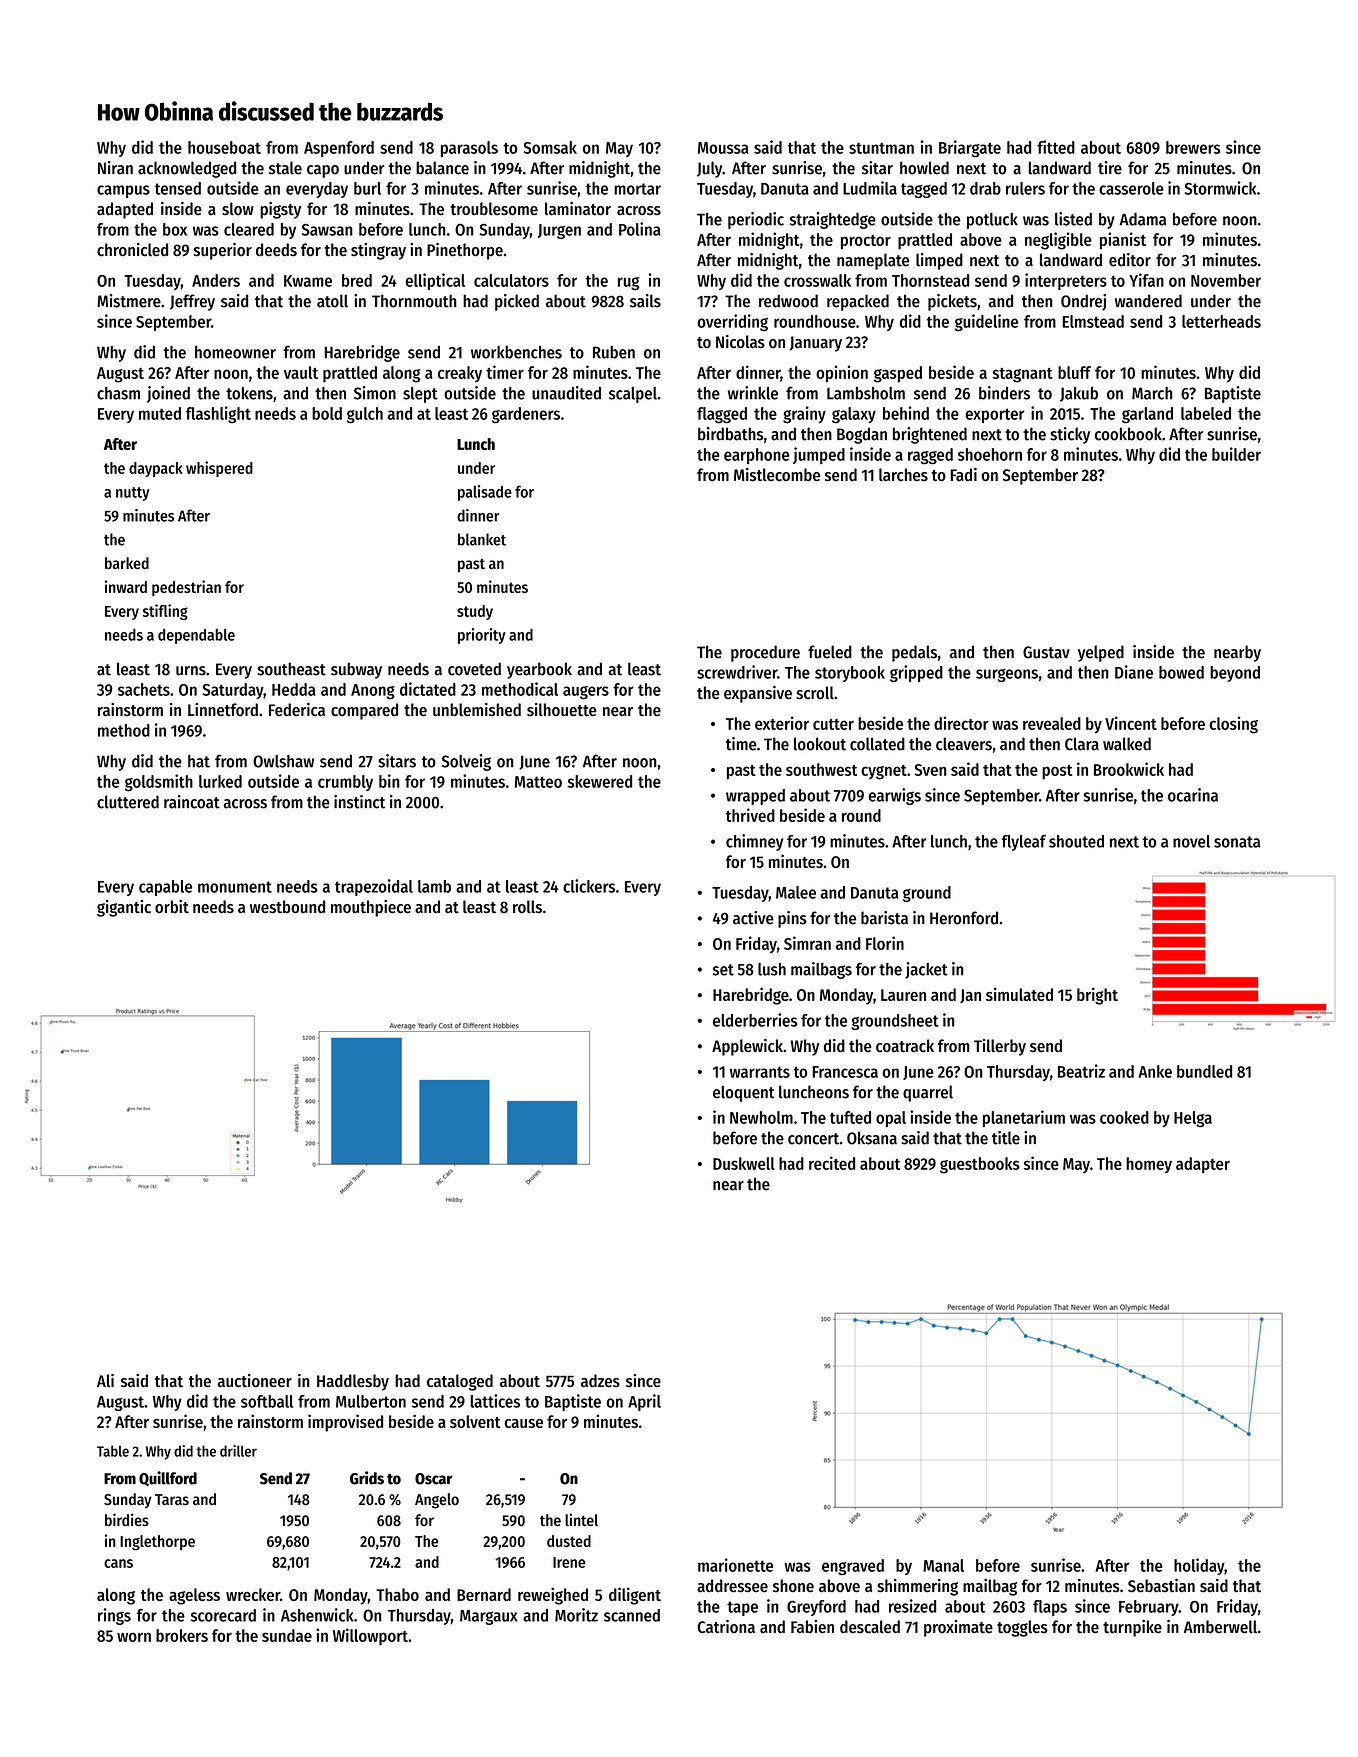 The height and width of the image is (1757, 1358). Describe the element at coordinates (1149, 1165) in the image. I see `homey` at that location.
